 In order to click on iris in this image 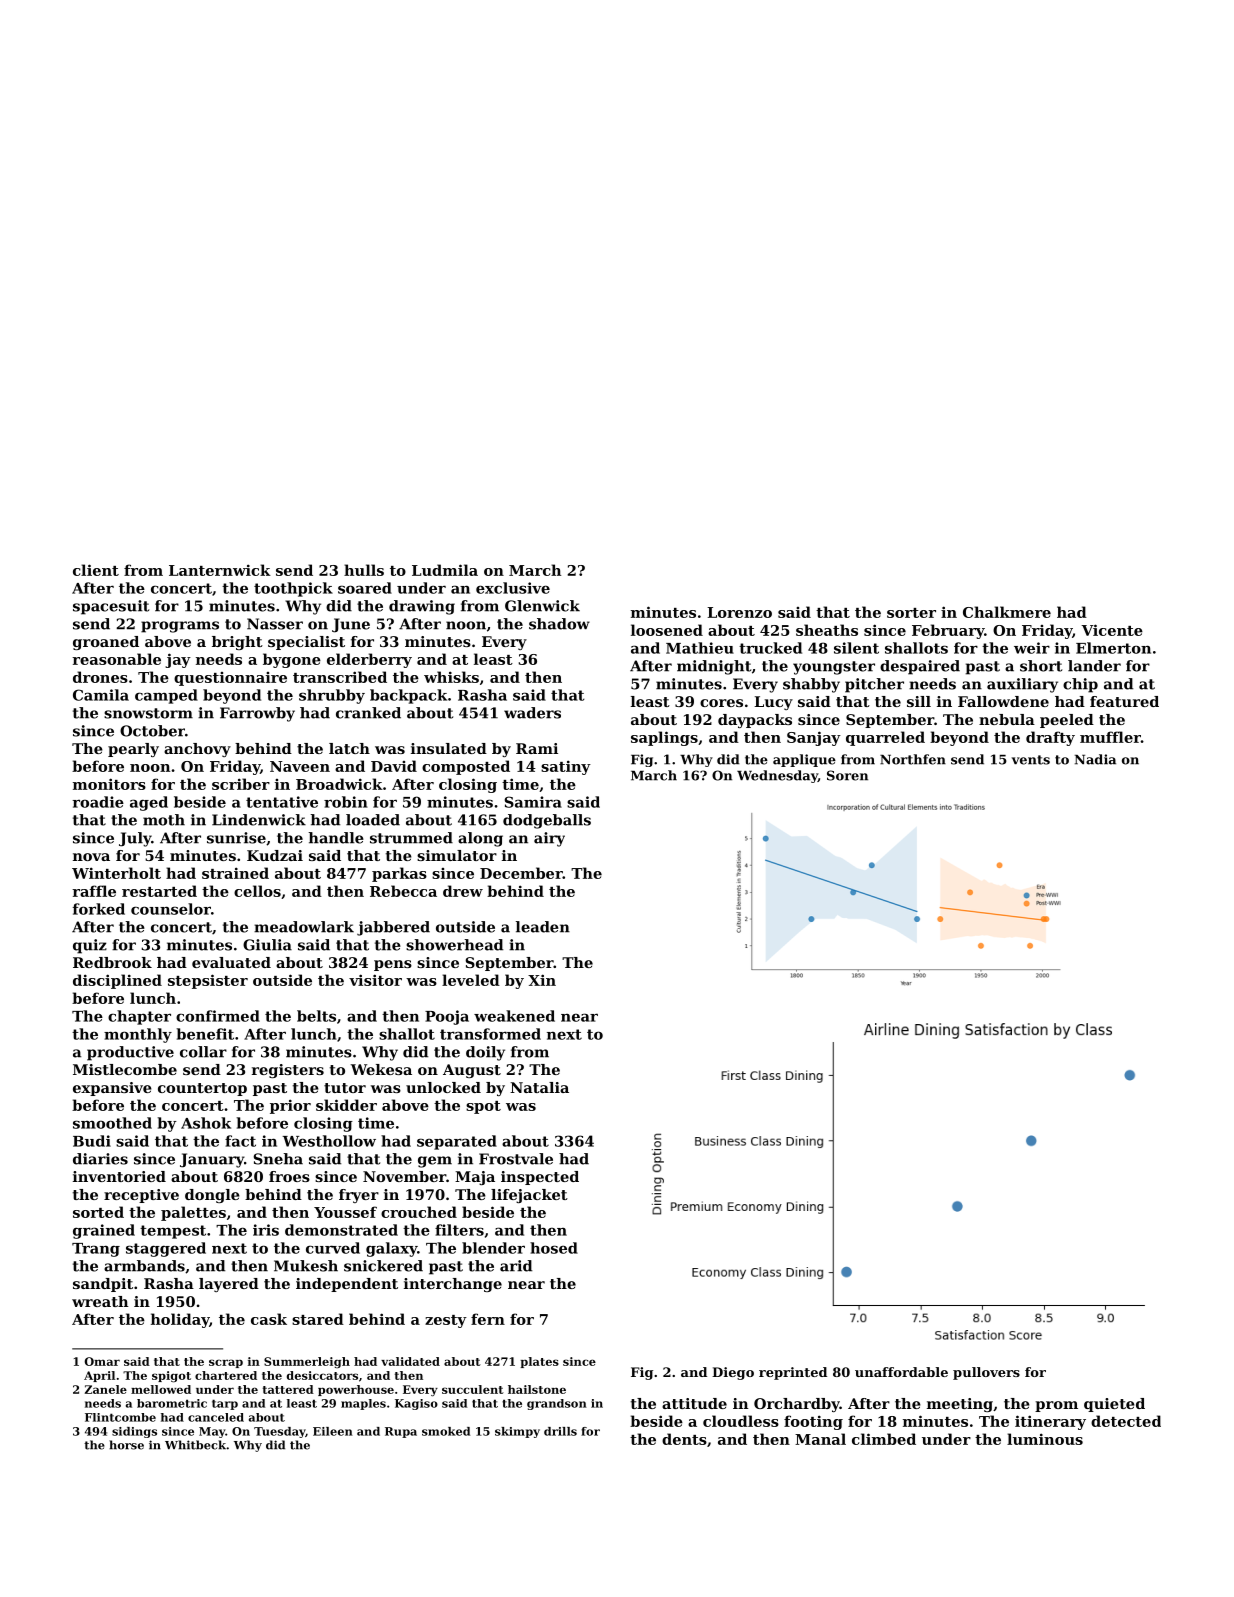, I will do `click(266, 1230)`.
